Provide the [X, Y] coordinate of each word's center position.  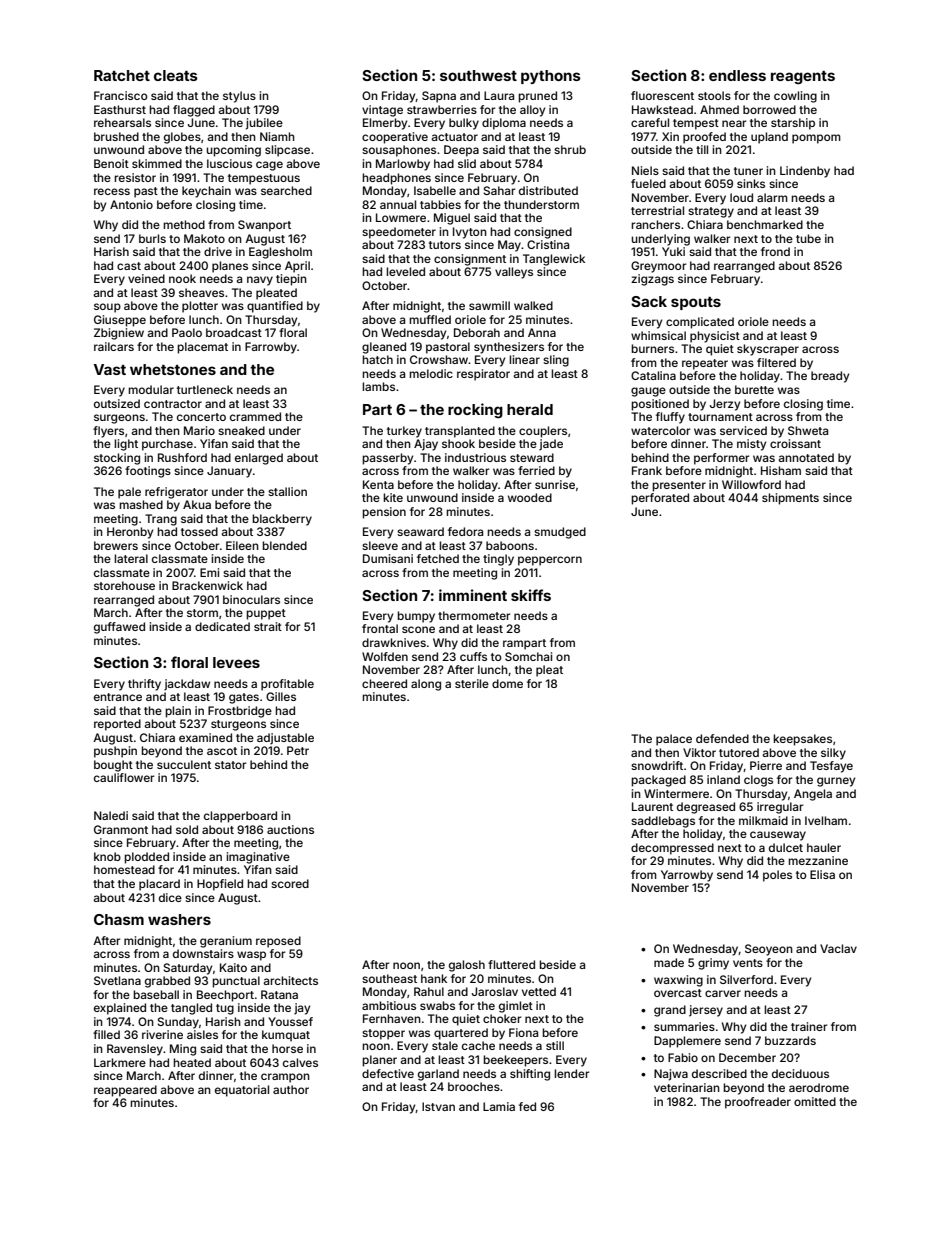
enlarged [259, 459]
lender [571, 1073]
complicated [700, 323]
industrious [475, 457]
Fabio [683, 1057]
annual [398, 204]
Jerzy [725, 405]
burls [152, 238]
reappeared [125, 1091]
